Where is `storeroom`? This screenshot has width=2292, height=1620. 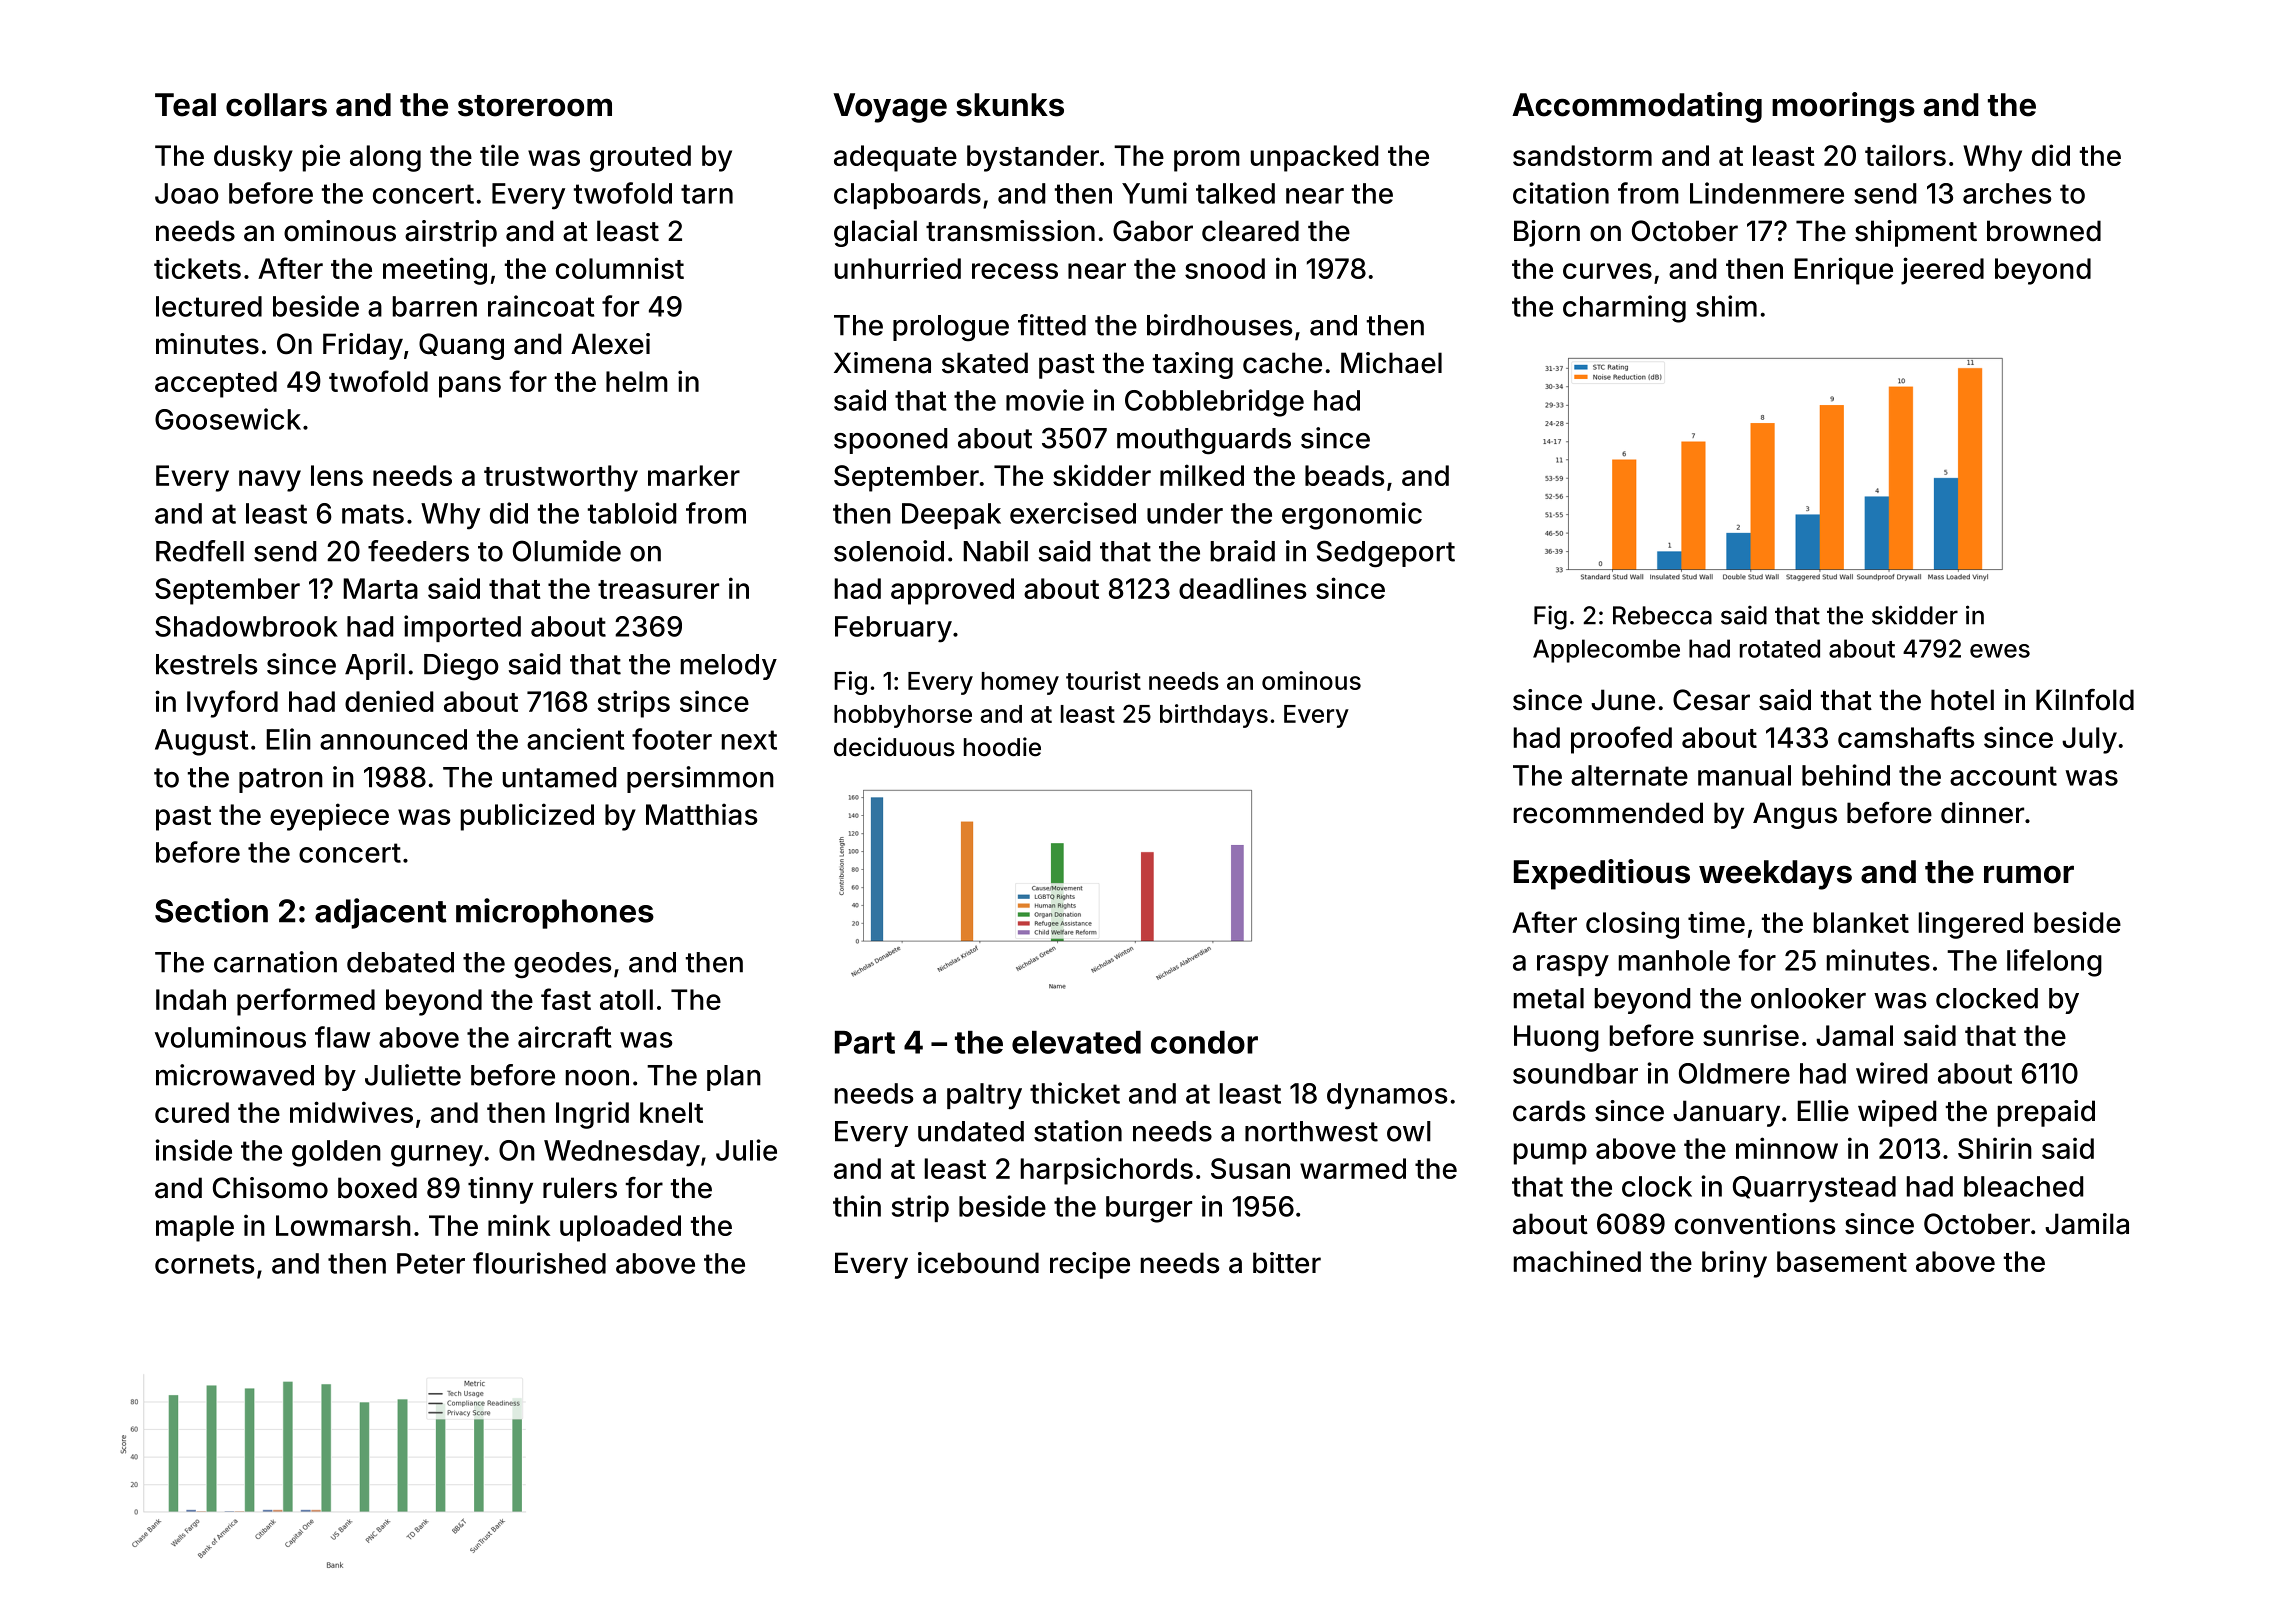
storeroom is located at coordinates (535, 106).
